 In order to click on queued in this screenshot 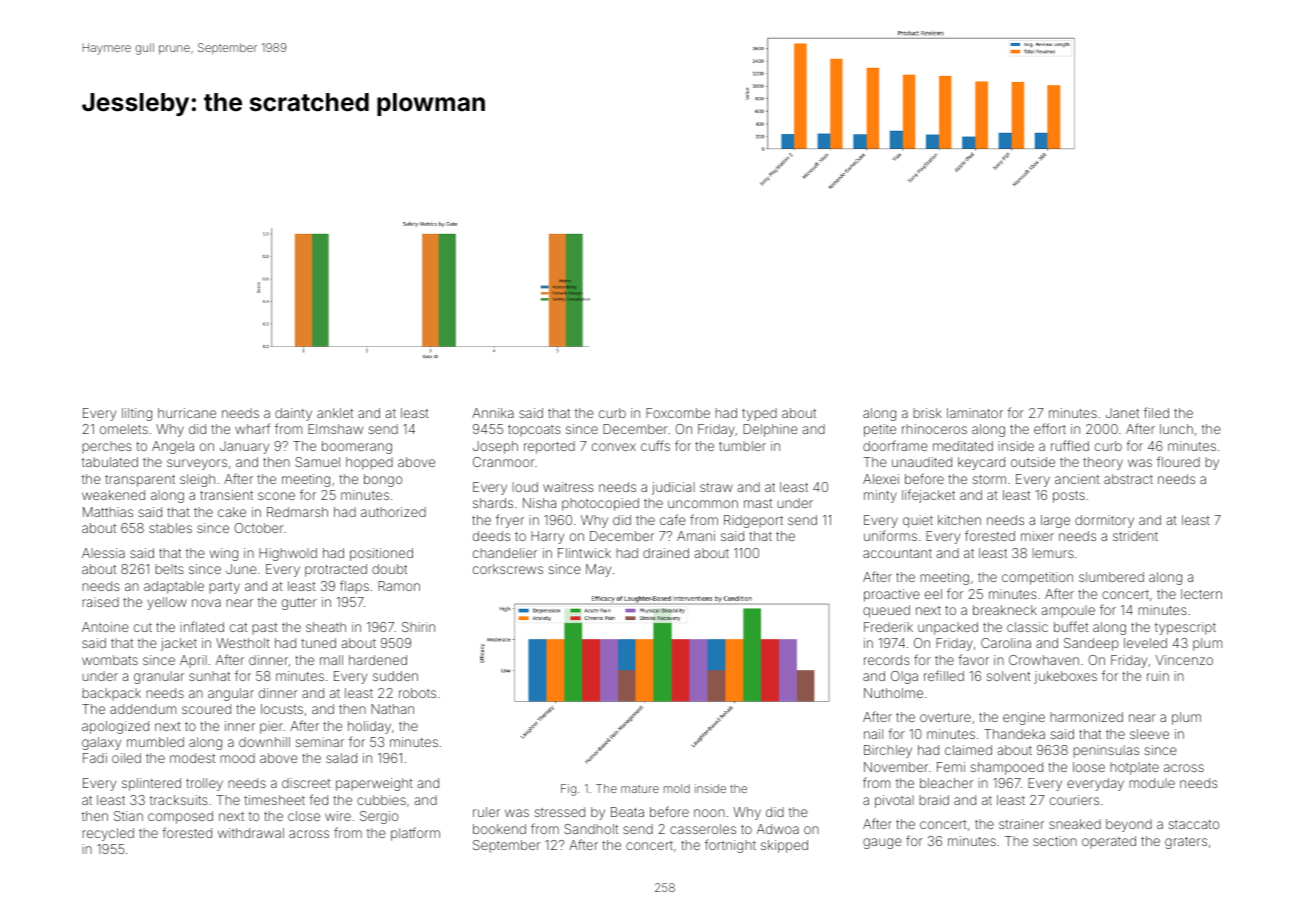, I will do `click(886, 611)`.
